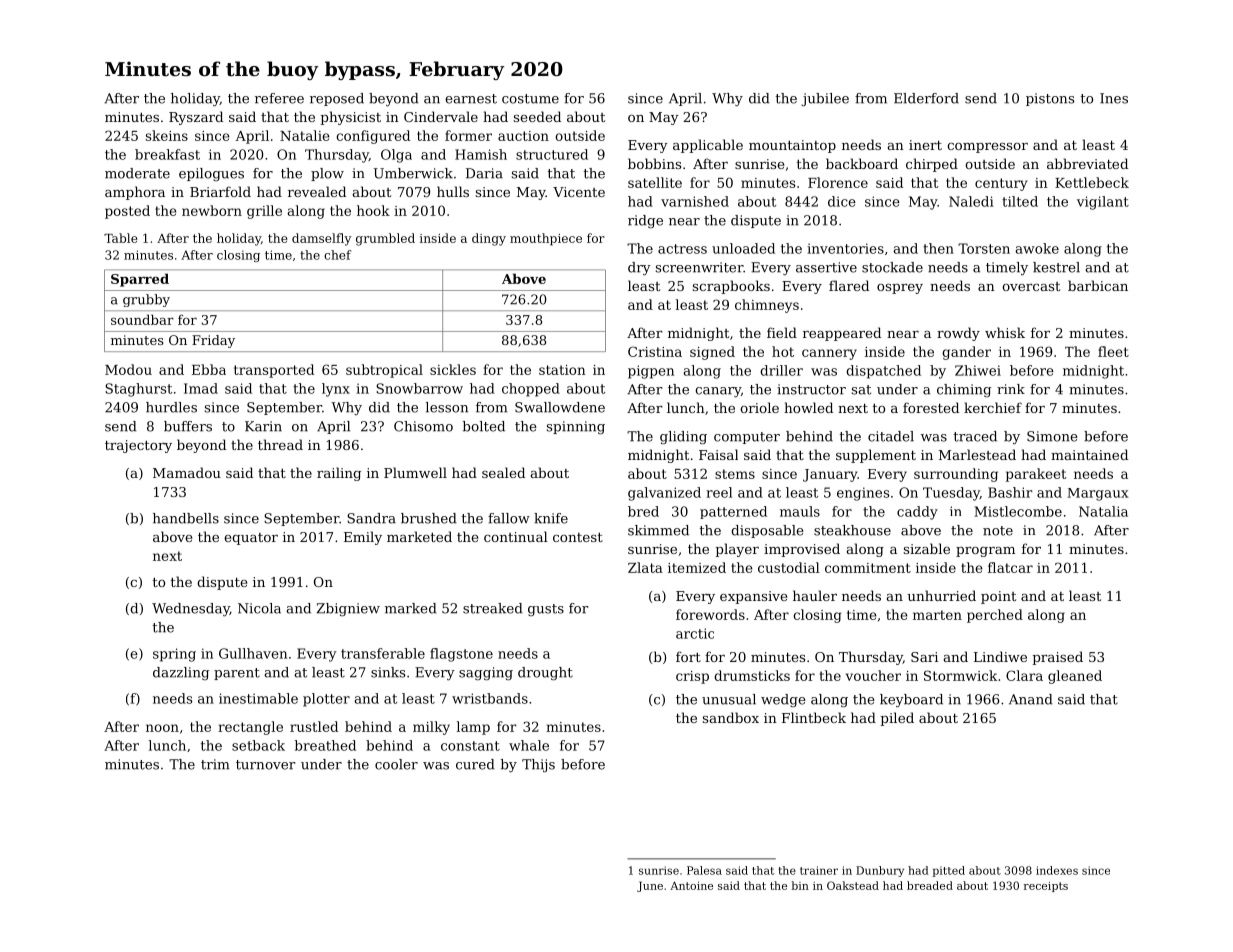 The width and height of the screenshot is (1233, 952). What do you see at coordinates (538, 765) in the screenshot?
I see `Thijs` at bounding box center [538, 765].
